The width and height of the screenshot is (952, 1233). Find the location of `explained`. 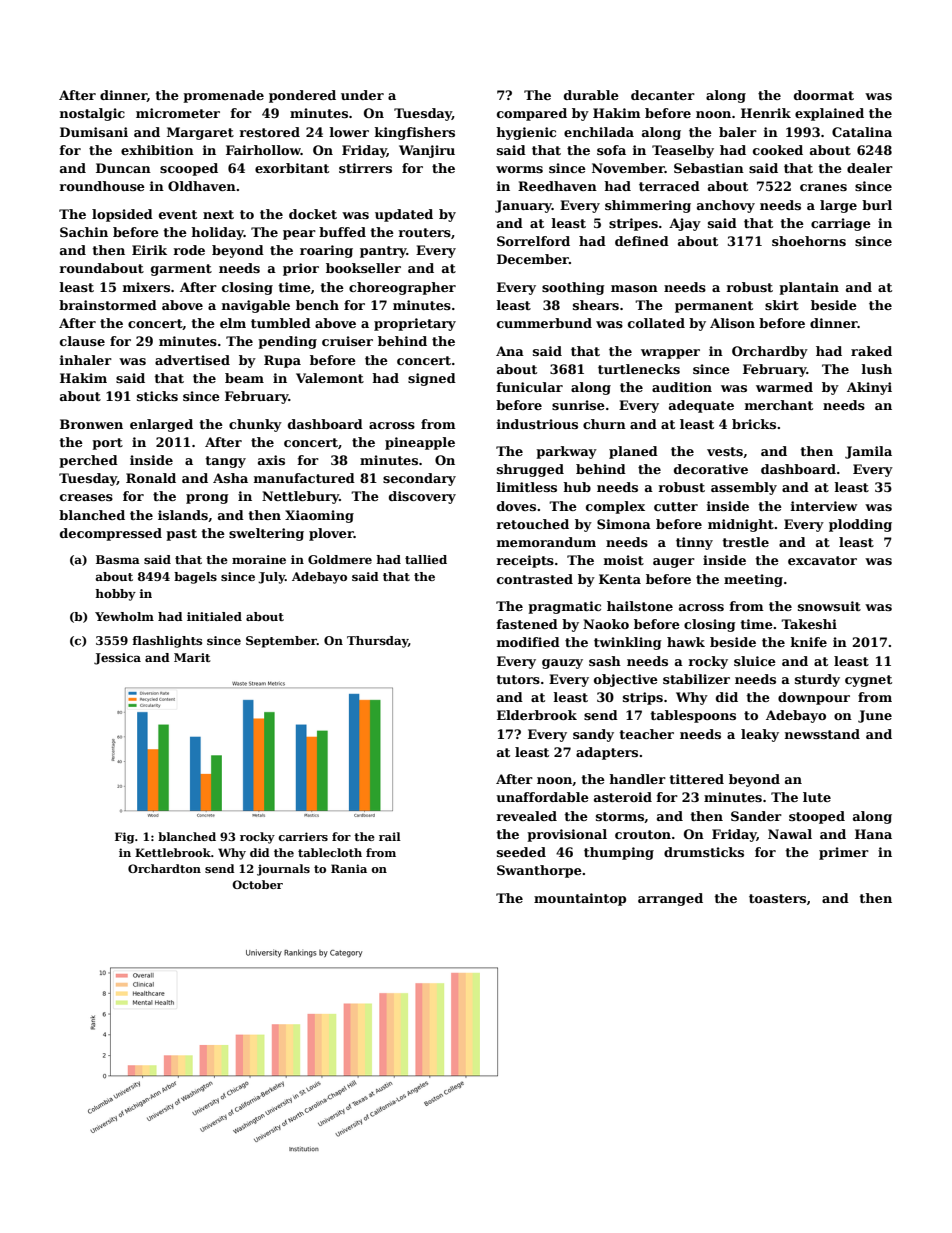

explained is located at coordinates (829, 114).
